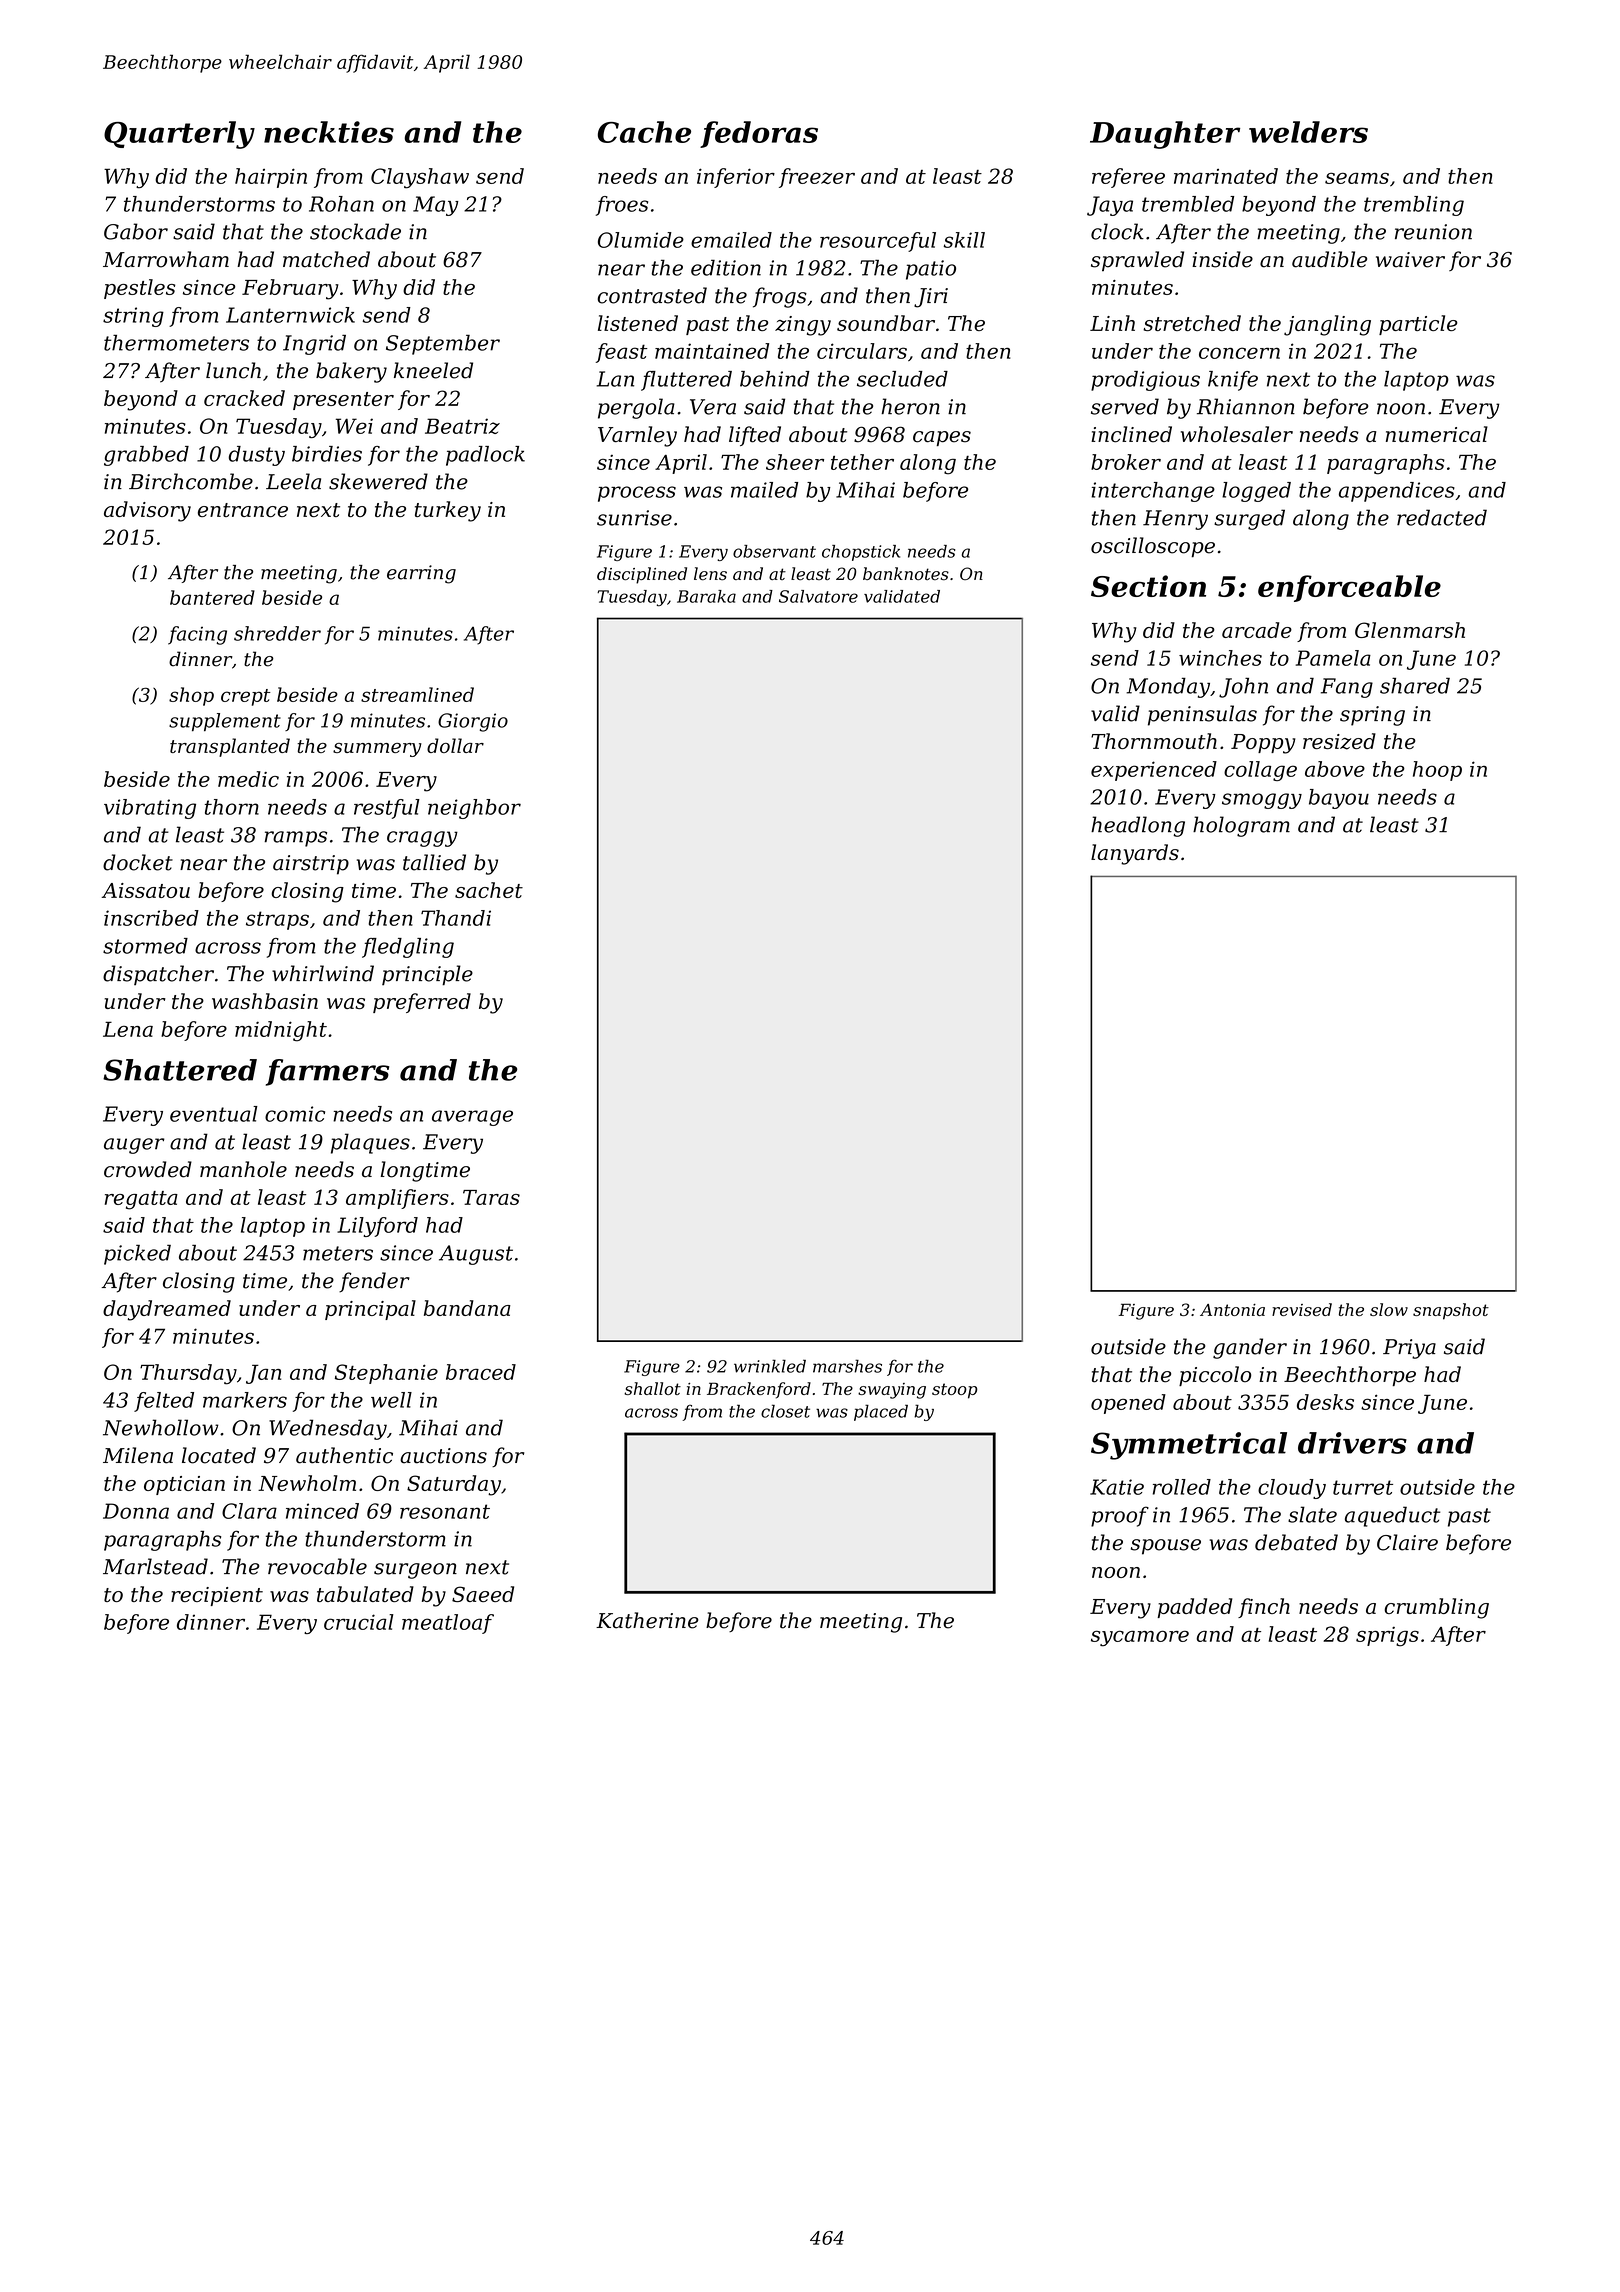 Image resolution: width=1620 pixels, height=2292 pixels. Describe the element at coordinates (1154, 771) in the screenshot. I see `experienced` at that location.
